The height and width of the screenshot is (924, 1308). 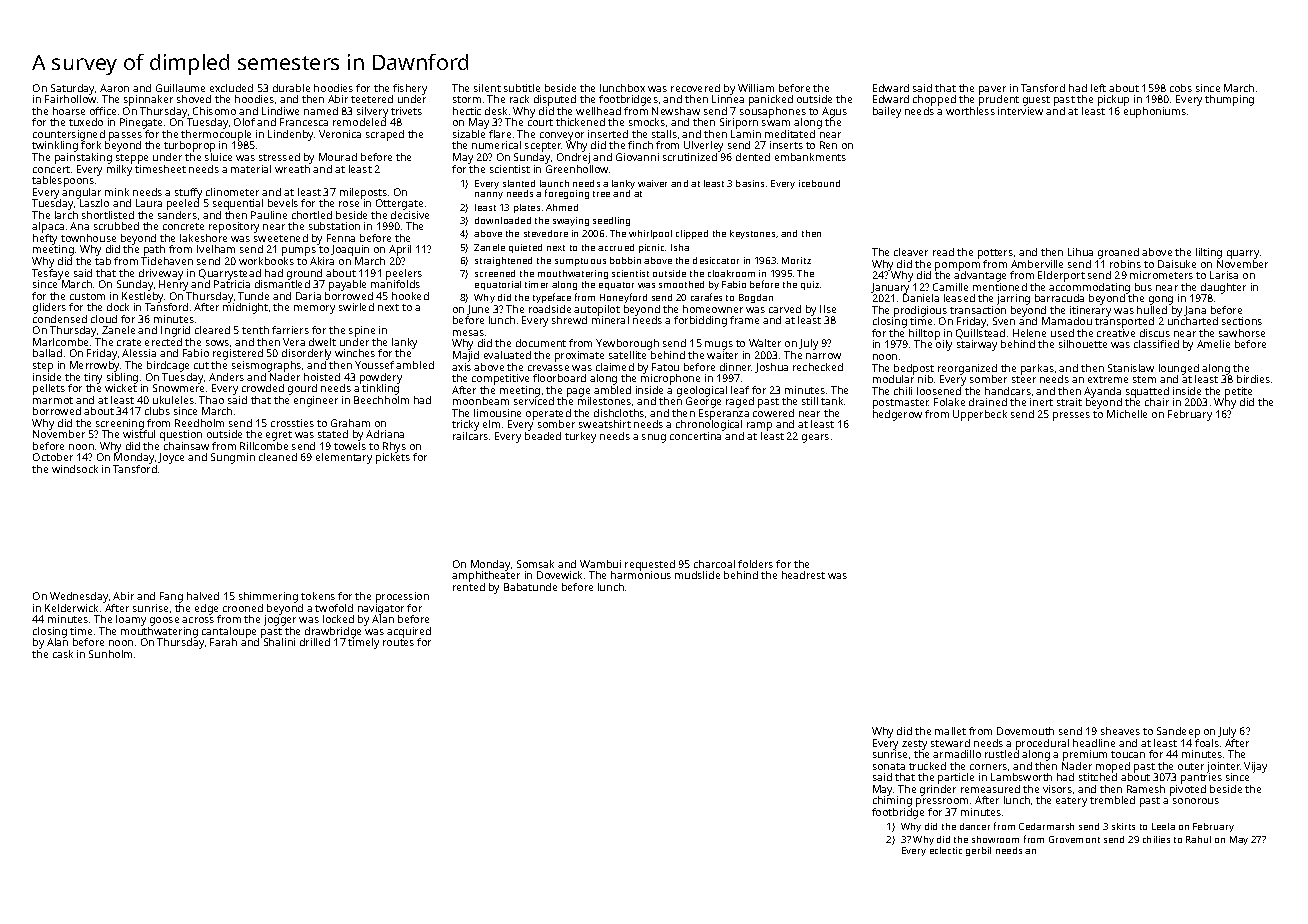 I want to click on cask, so click(x=63, y=654).
